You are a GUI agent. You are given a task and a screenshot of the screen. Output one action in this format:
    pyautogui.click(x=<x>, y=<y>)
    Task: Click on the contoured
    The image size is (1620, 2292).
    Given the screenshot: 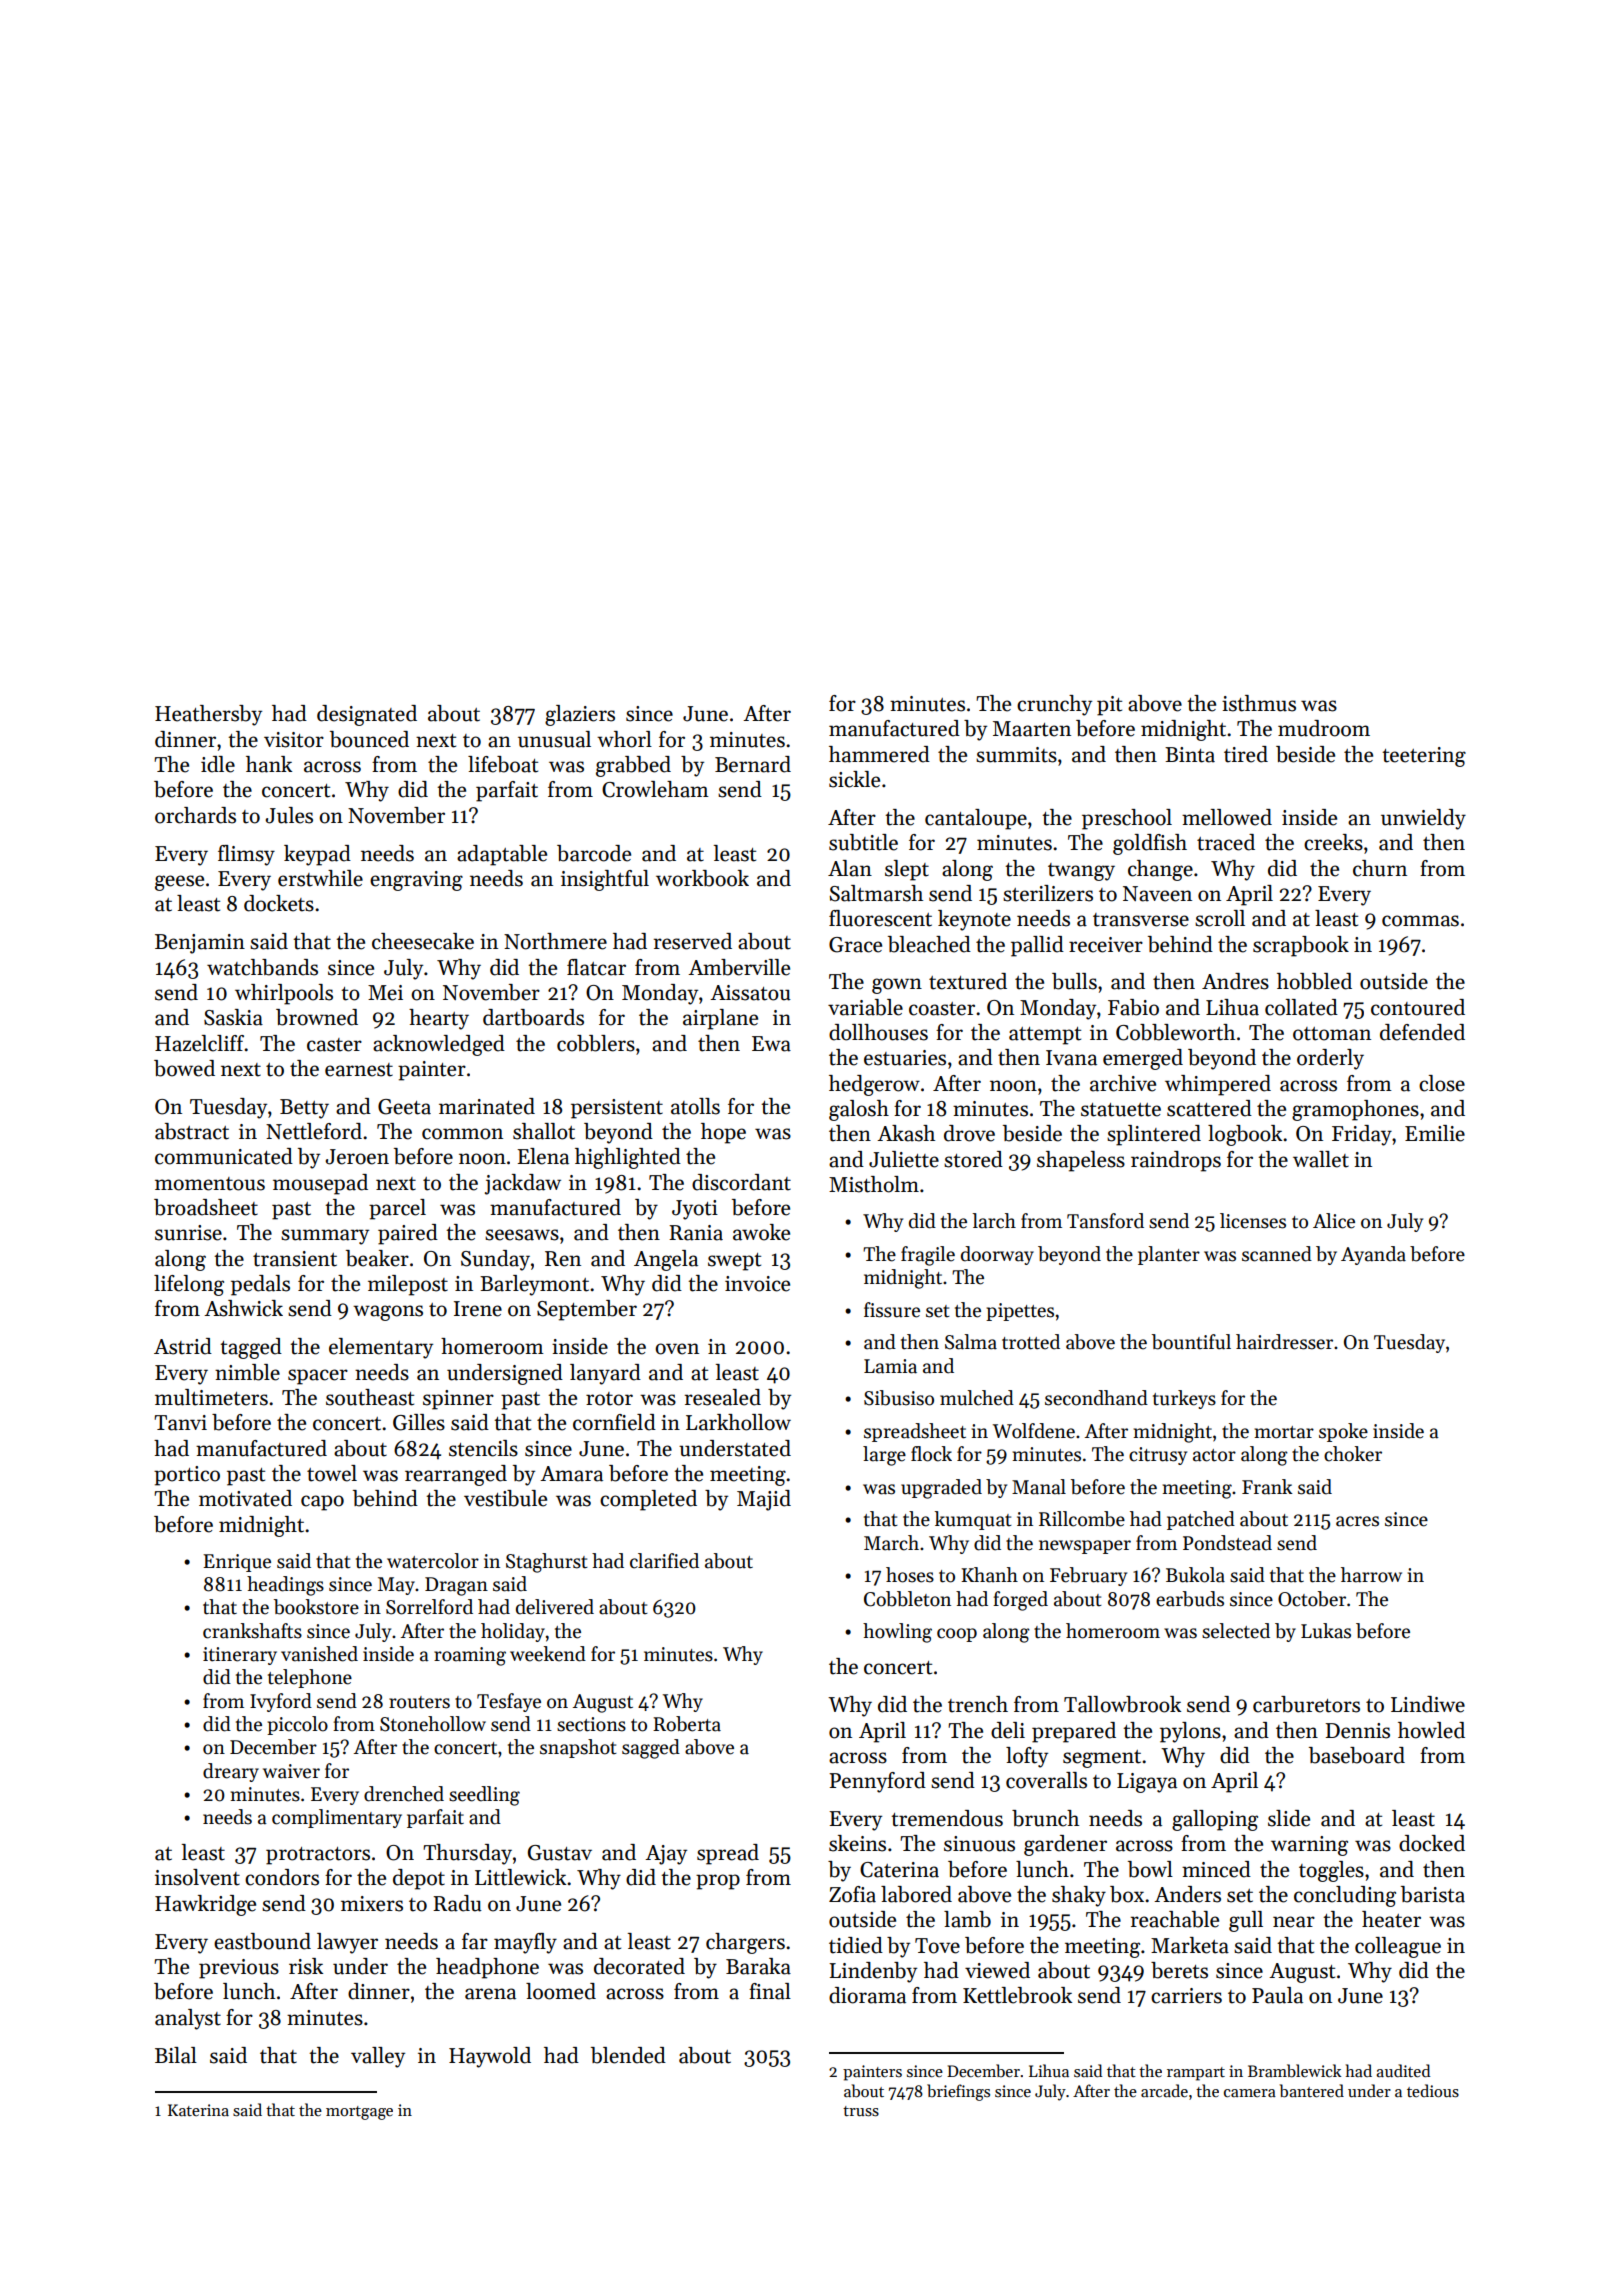 What is the action you would take?
    pyautogui.click(x=1418, y=1007)
